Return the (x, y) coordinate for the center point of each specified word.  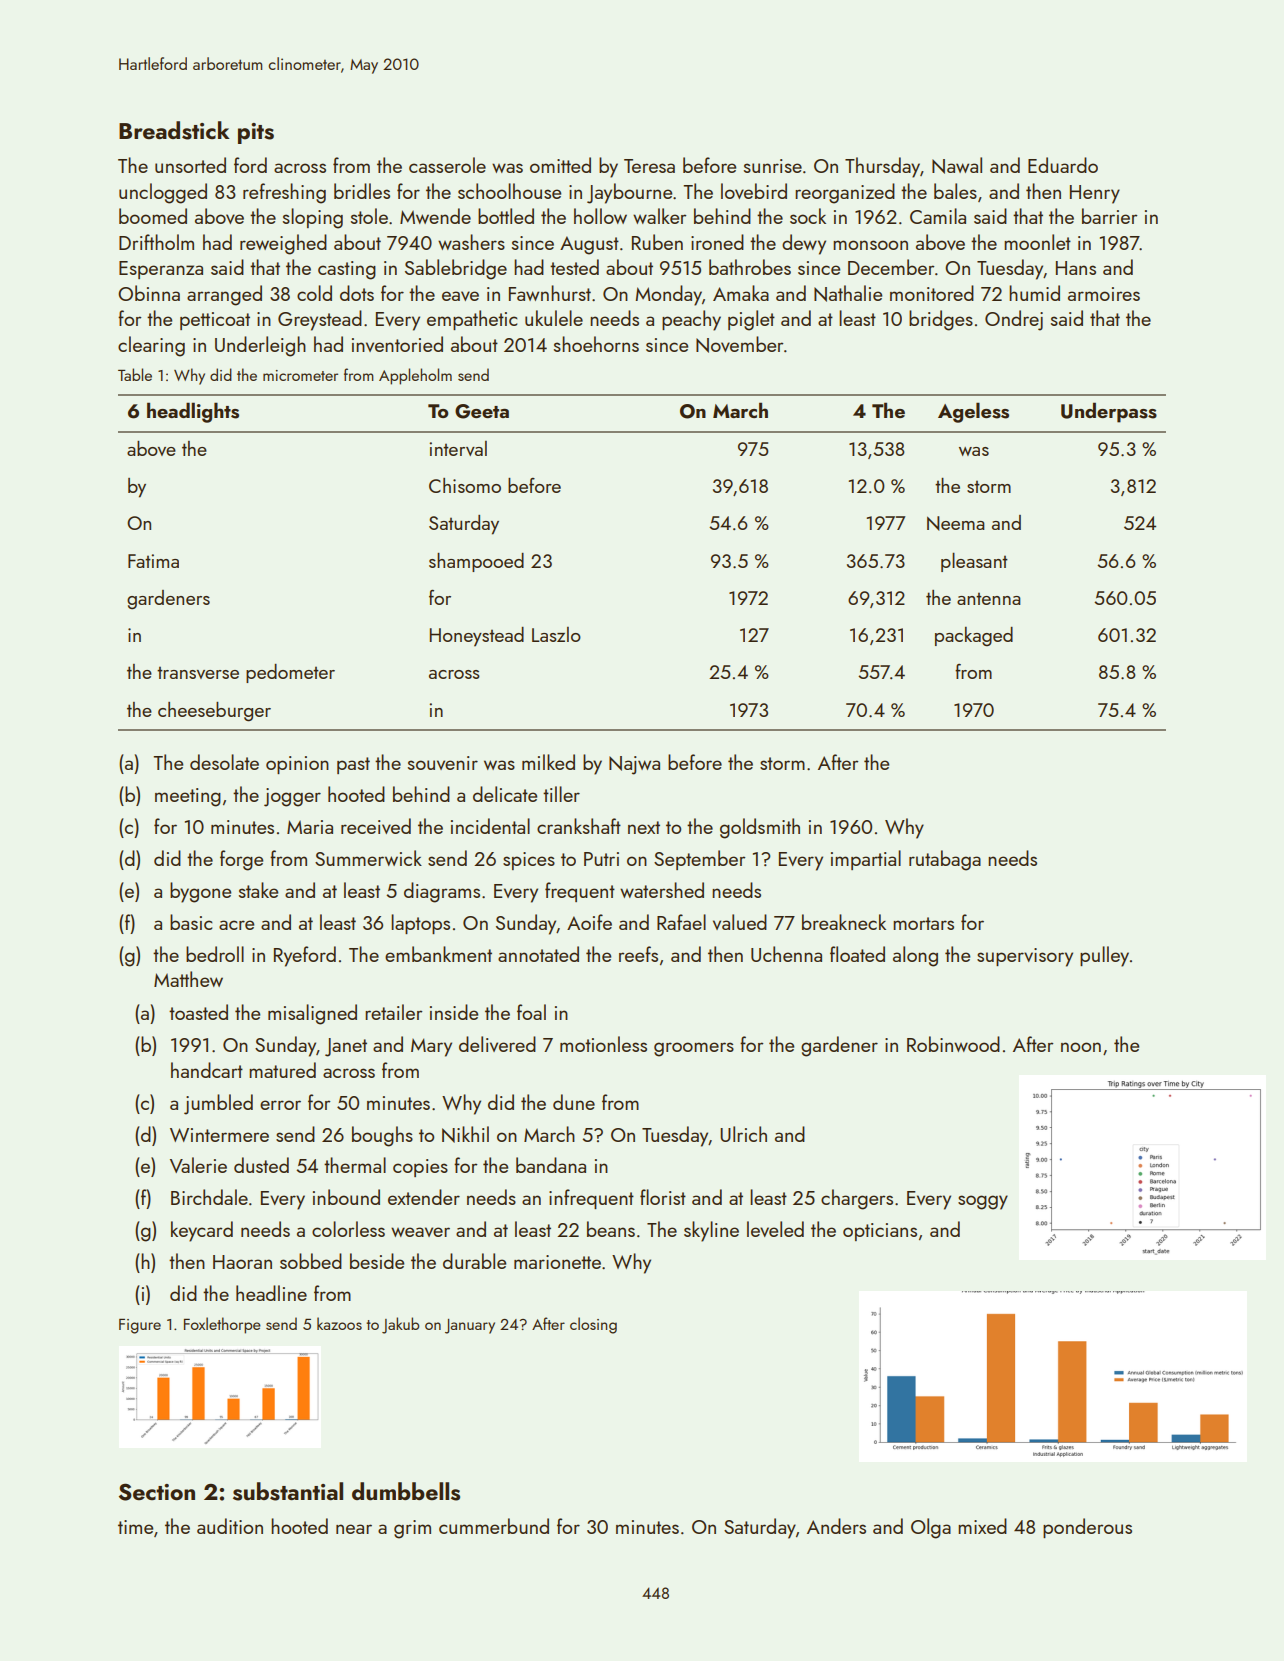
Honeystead (477, 637)
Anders (836, 1526)
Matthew (188, 979)
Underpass (1109, 412)
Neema (956, 523)
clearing (151, 346)
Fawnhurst (550, 293)
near (354, 1529)
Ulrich (743, 1134)
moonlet (1037, 242)
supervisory (1025, 957)
